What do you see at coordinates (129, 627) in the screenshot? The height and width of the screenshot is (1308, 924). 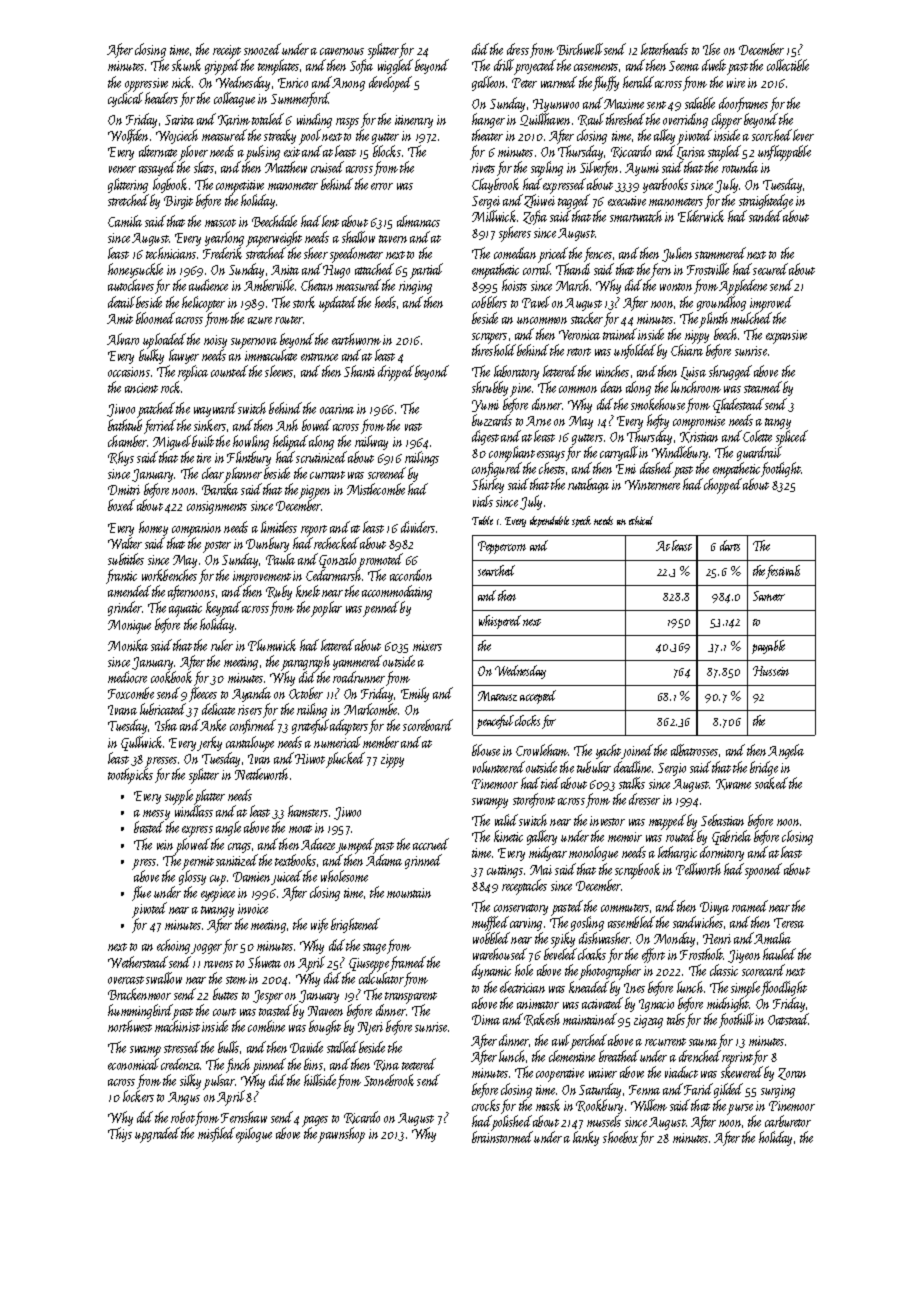 I see `Monique` at bounding box center [129, 627].
